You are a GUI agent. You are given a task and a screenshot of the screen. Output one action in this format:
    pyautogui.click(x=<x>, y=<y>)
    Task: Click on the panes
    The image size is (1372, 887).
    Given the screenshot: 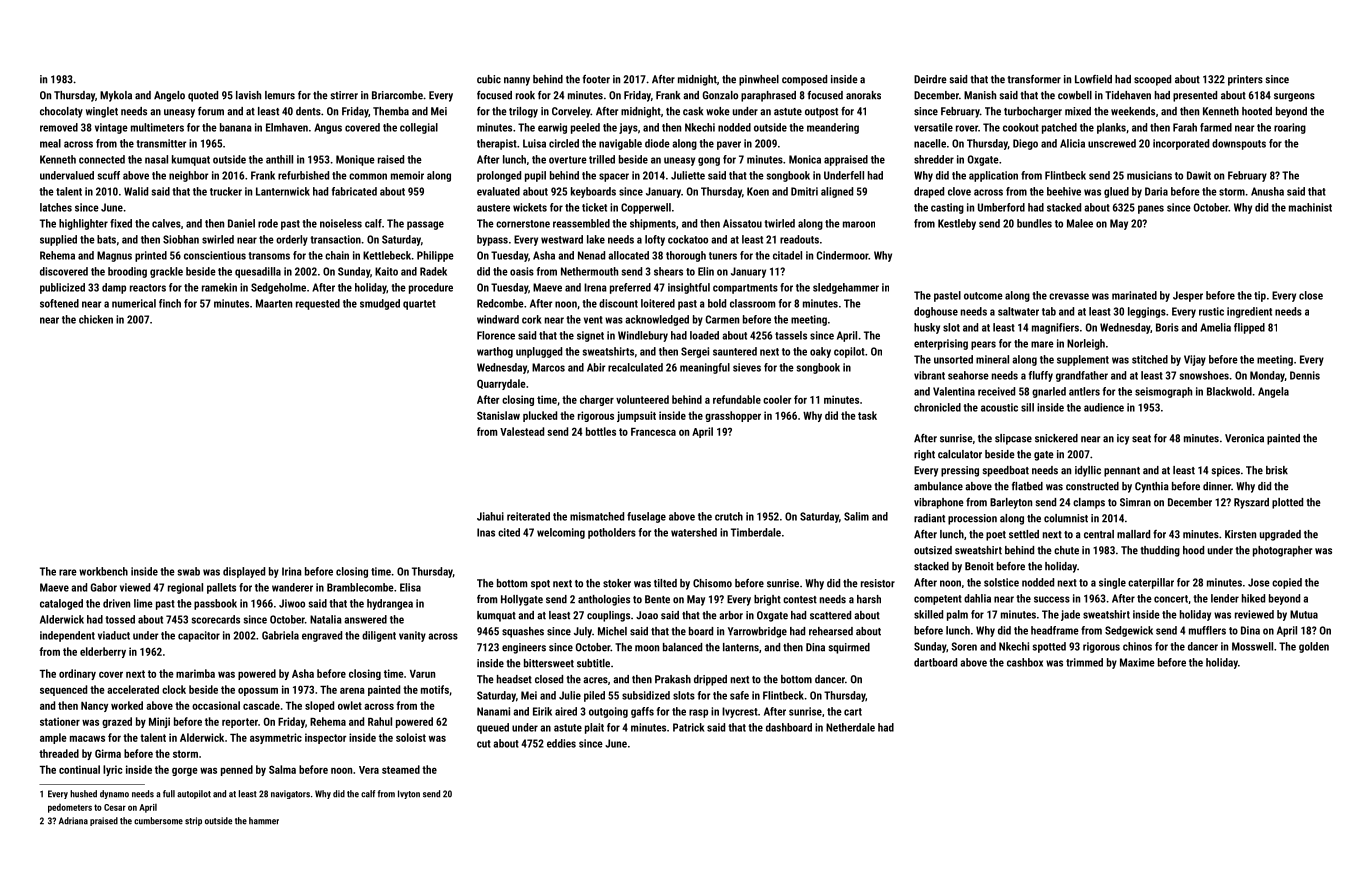 What is the action you would take?
    pyautogui.click(x=1151, y=209)
